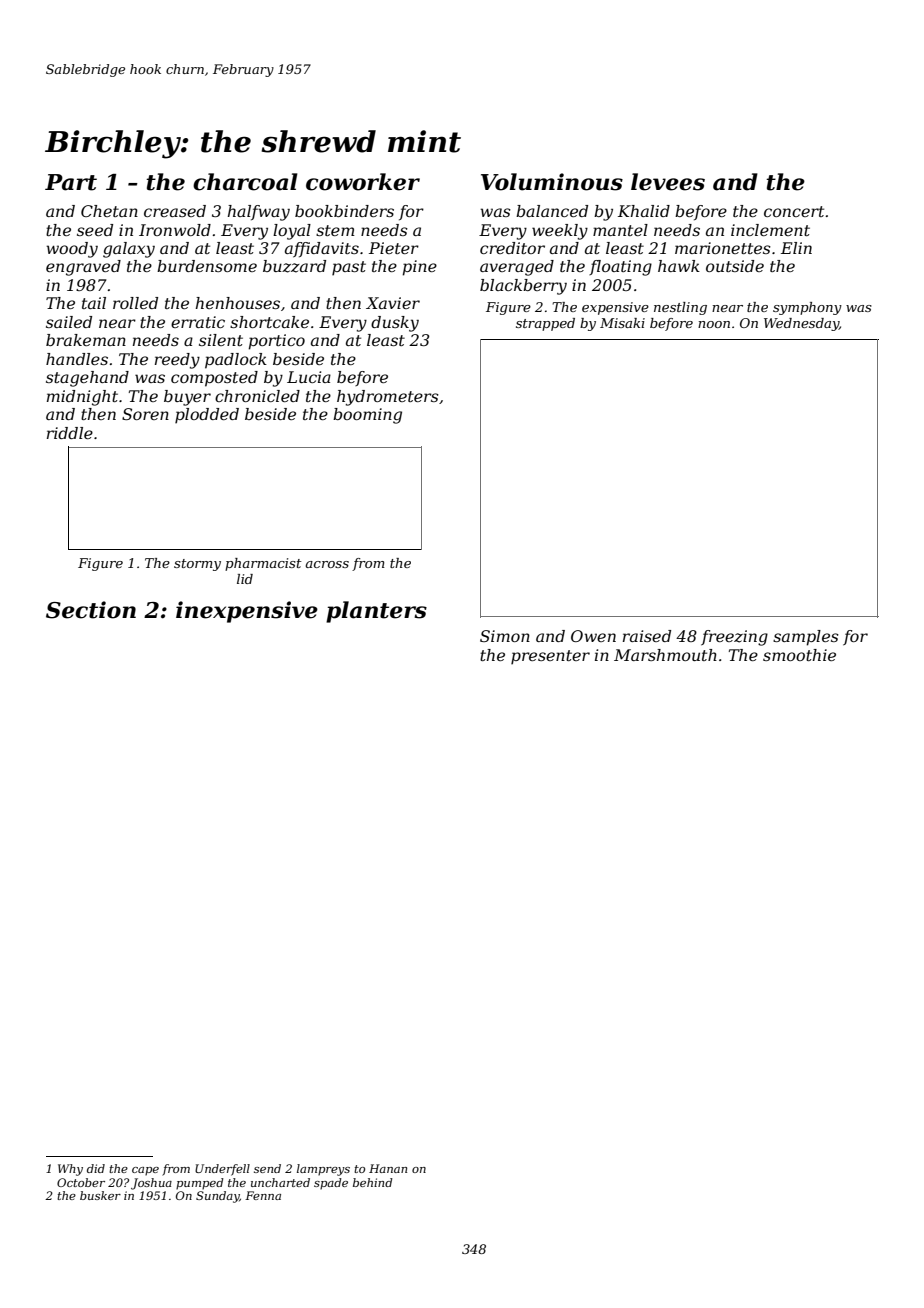  Describe the element at coordinates (806, 638) in the document. I see `samples` at that location.
